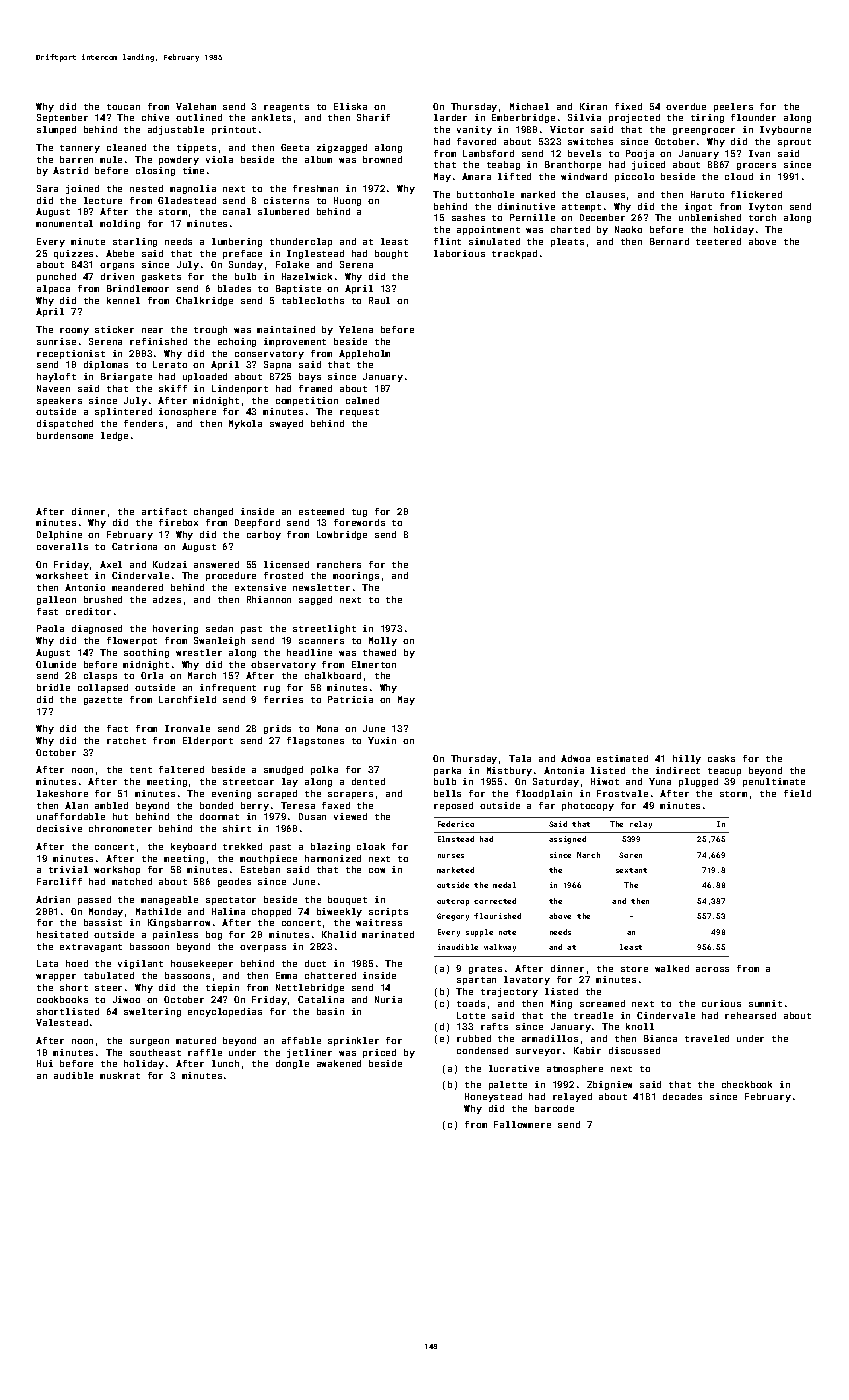 This screenshot has width=849, height=1400. Describe the element at coordinates (138, 288) in the screenshot. I see `Brindlemoor` at that location.
